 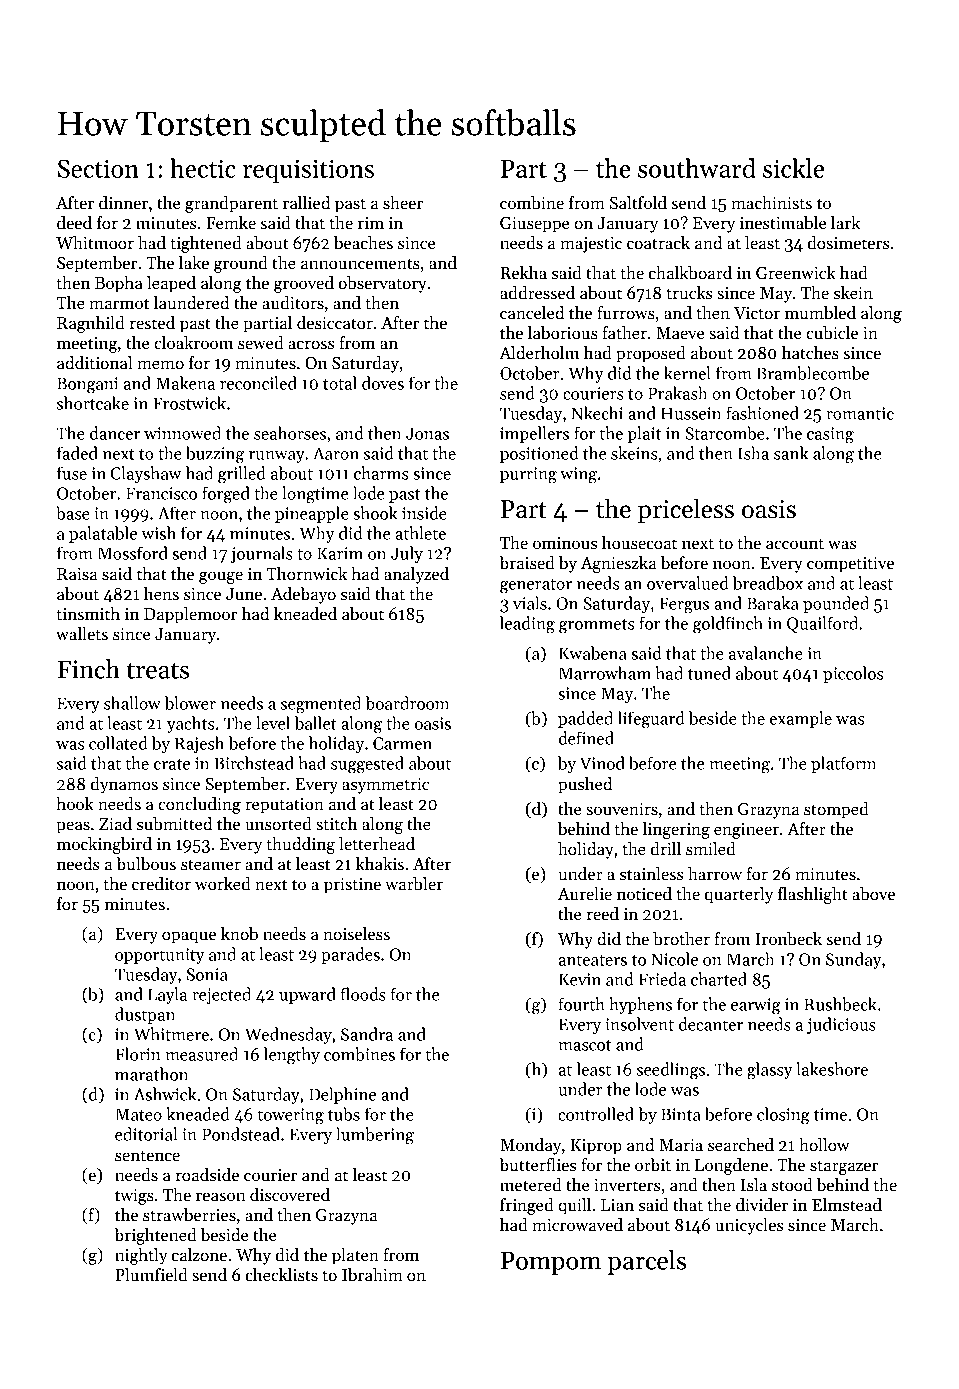 What do you see at coordinates (151, 1275) in the page?
I see `Plumfield` at bounding box center [151, 1275].
